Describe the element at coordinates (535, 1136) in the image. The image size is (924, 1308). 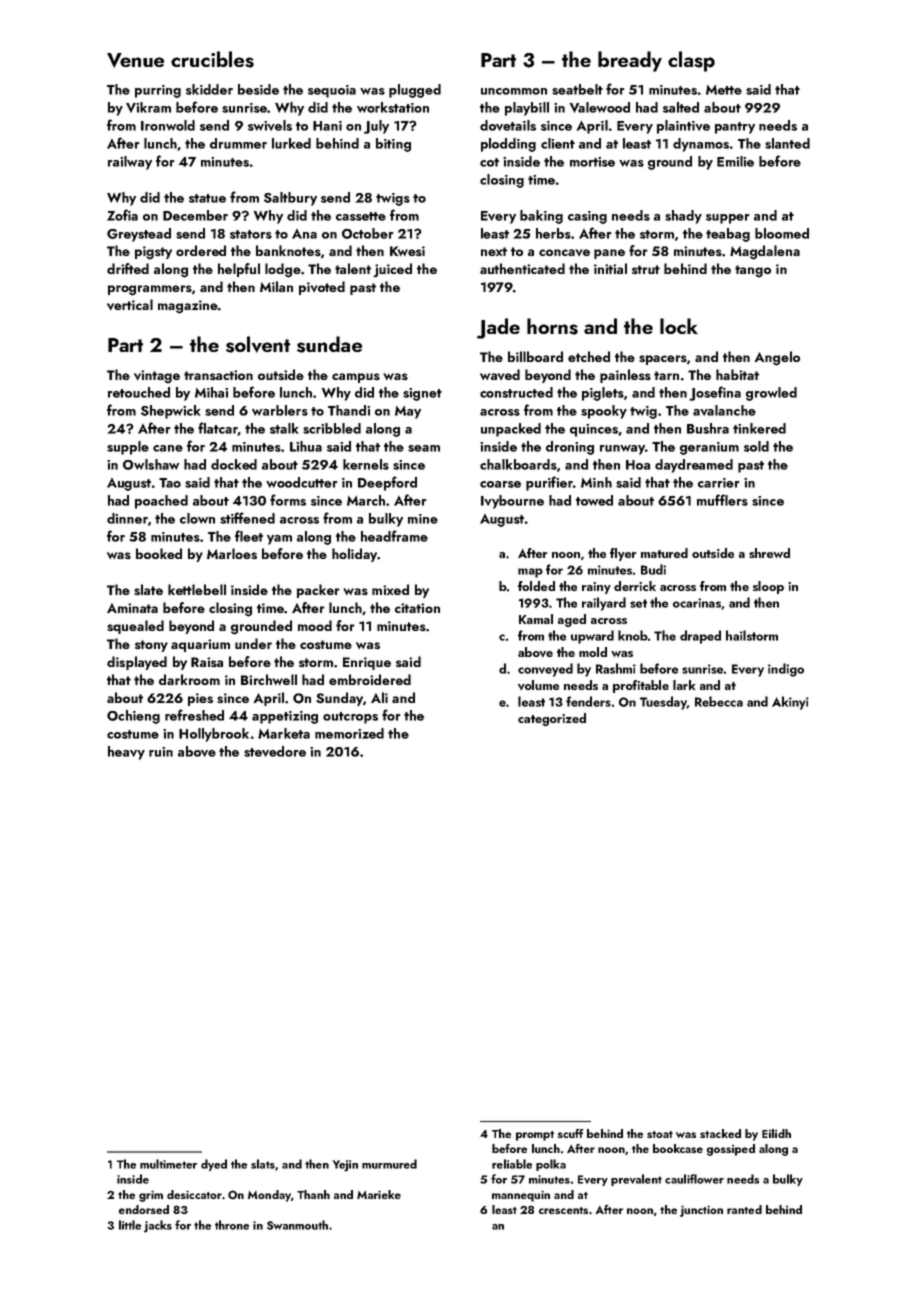
I see `prompt` at that location.
